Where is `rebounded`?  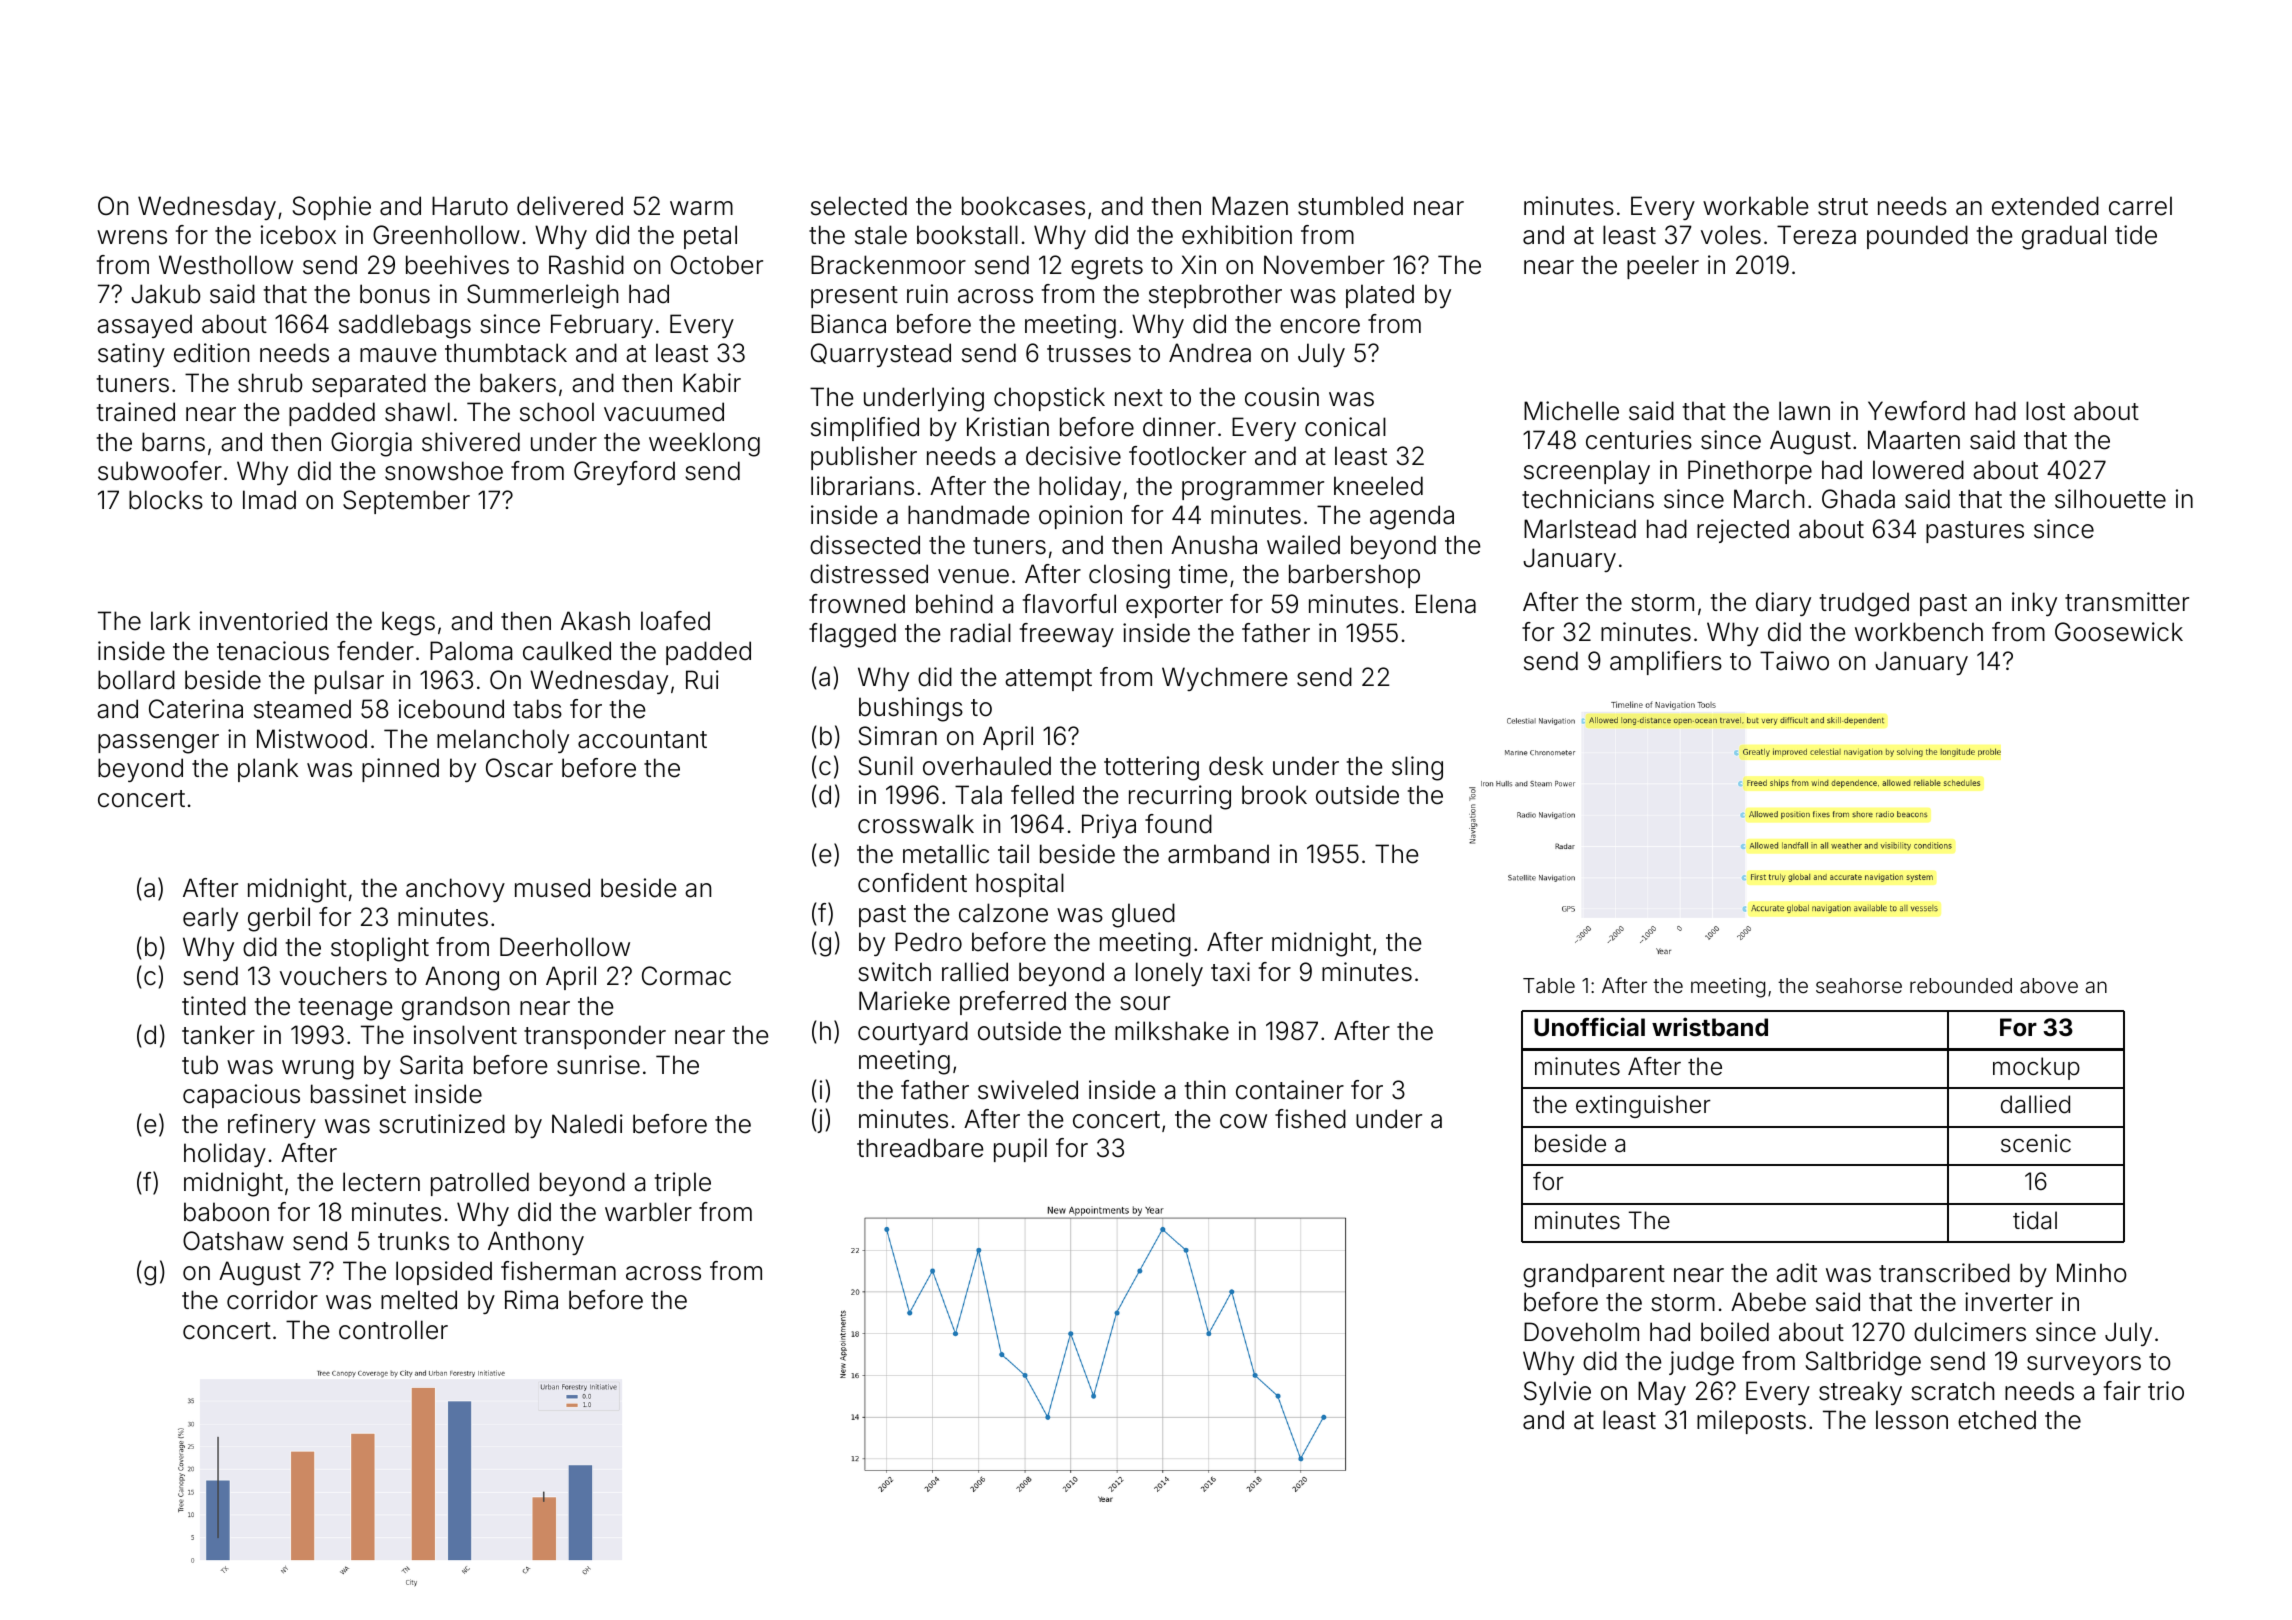 rebounded is located at coordinates (1961, 985).
